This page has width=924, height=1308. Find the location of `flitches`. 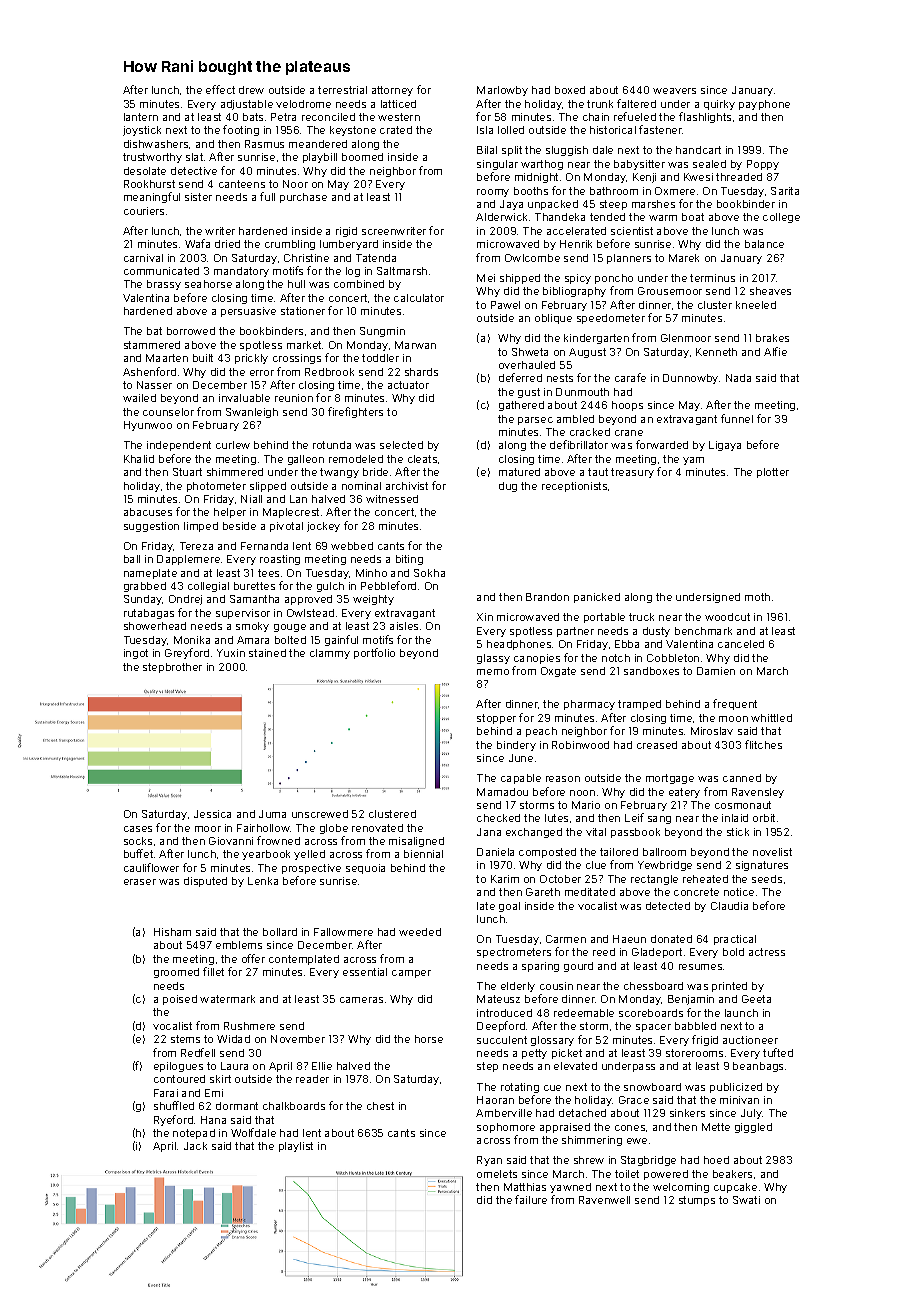

flitches is located at coordinates (763, 744).
